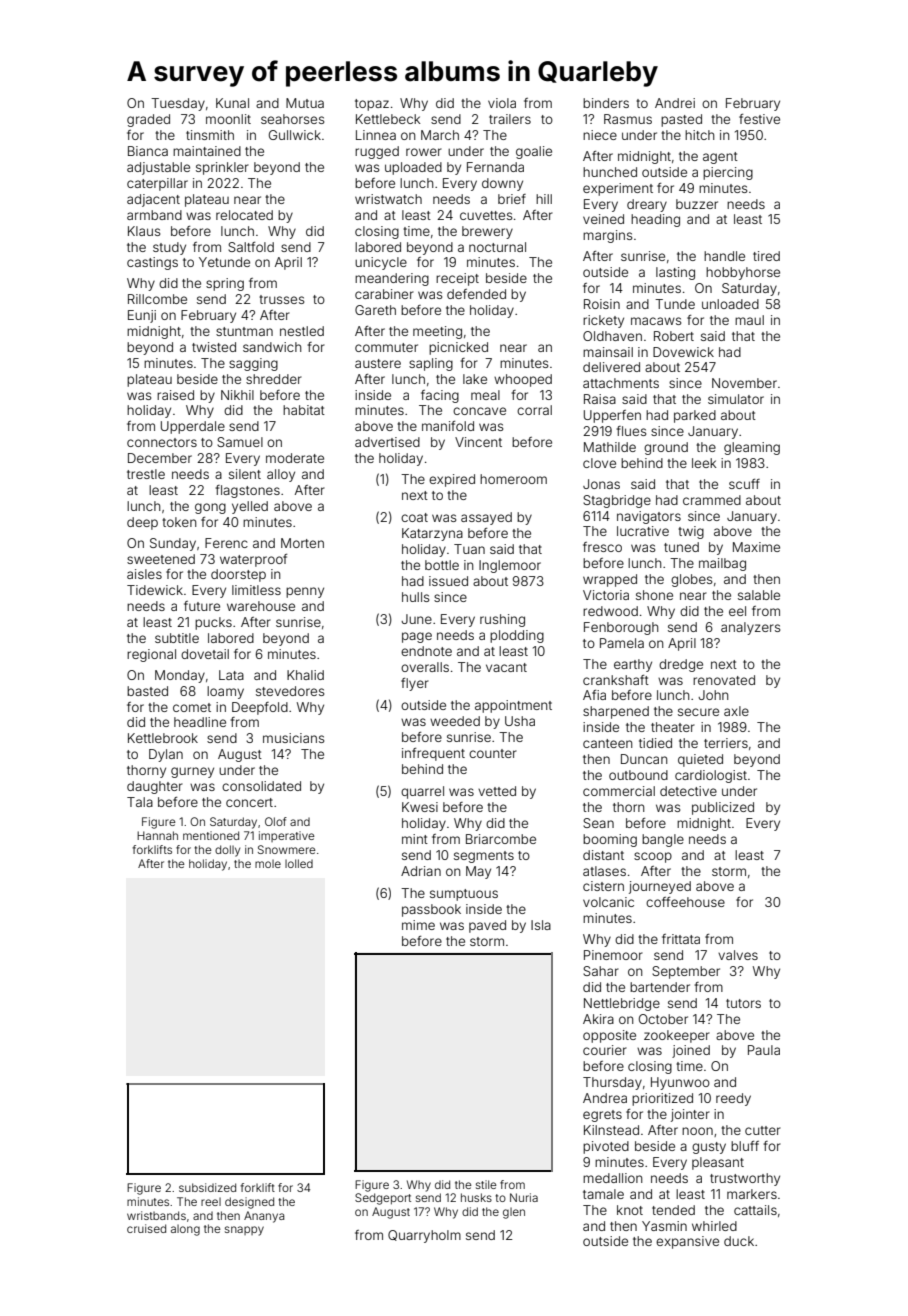 This screenshot has height=1316, width=908. I want to click on subsidized, so click(207, 1187).
